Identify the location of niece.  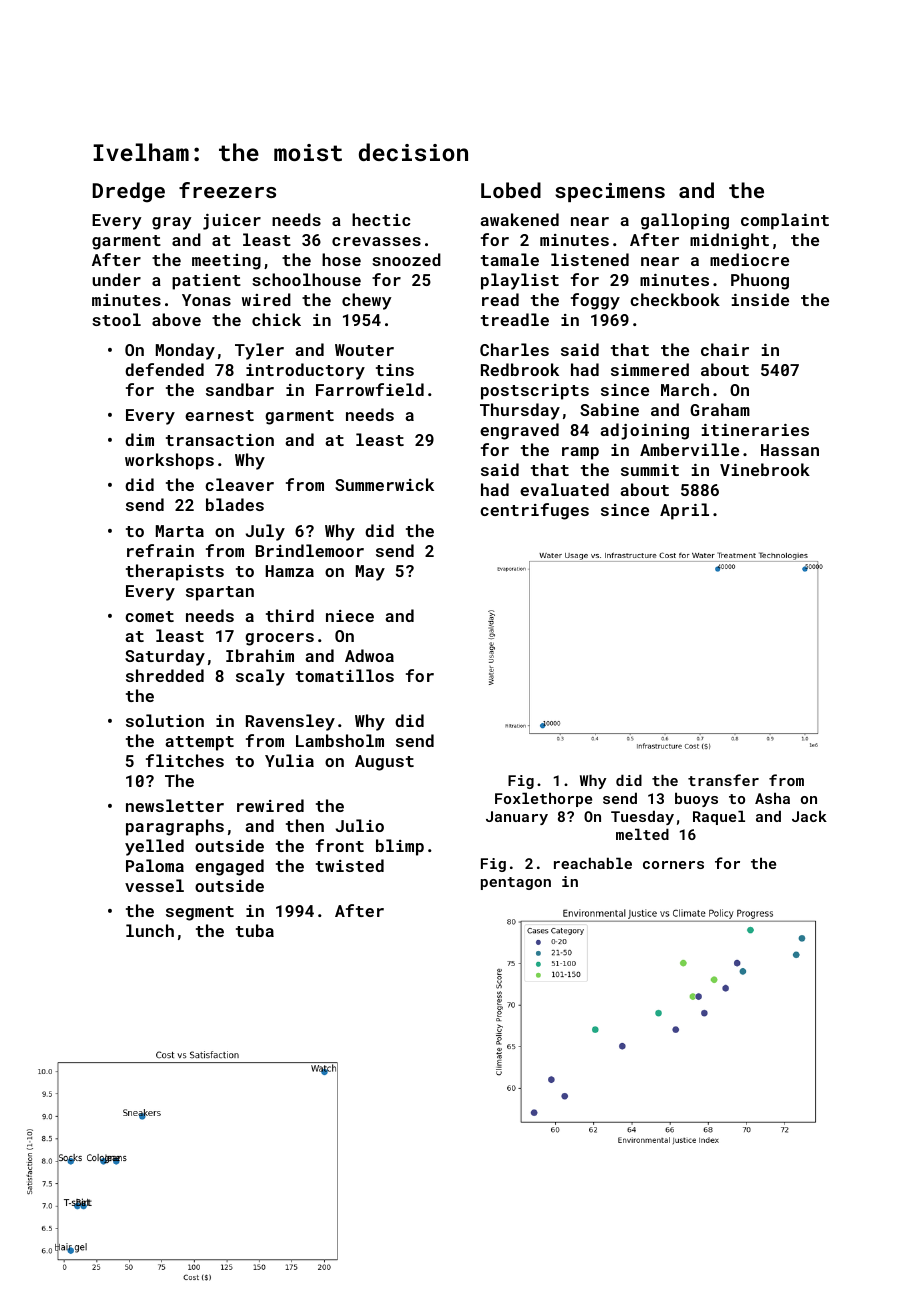
(350, 616).
